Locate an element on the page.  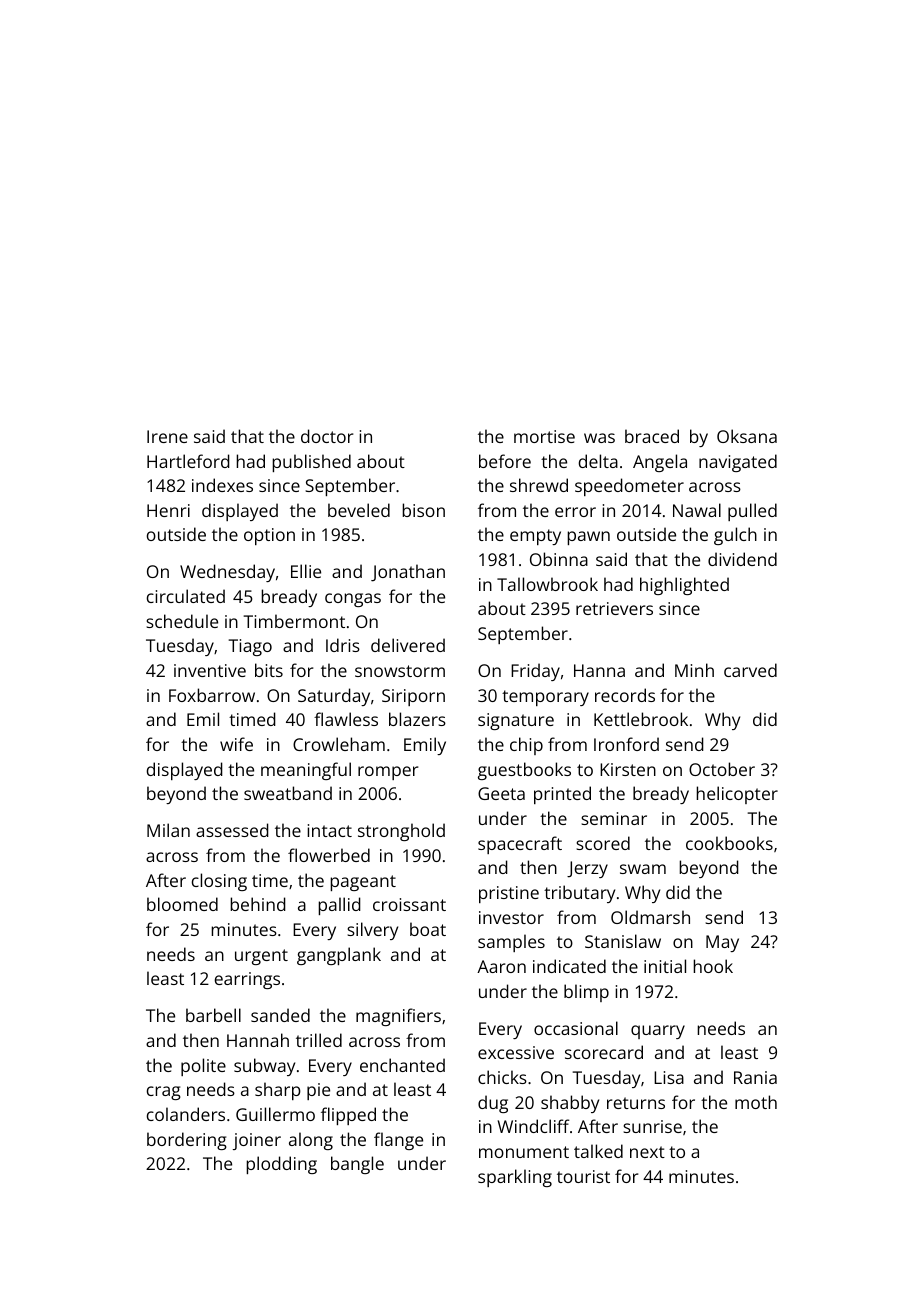
spacecraft is located at coordinates (520, 845).
